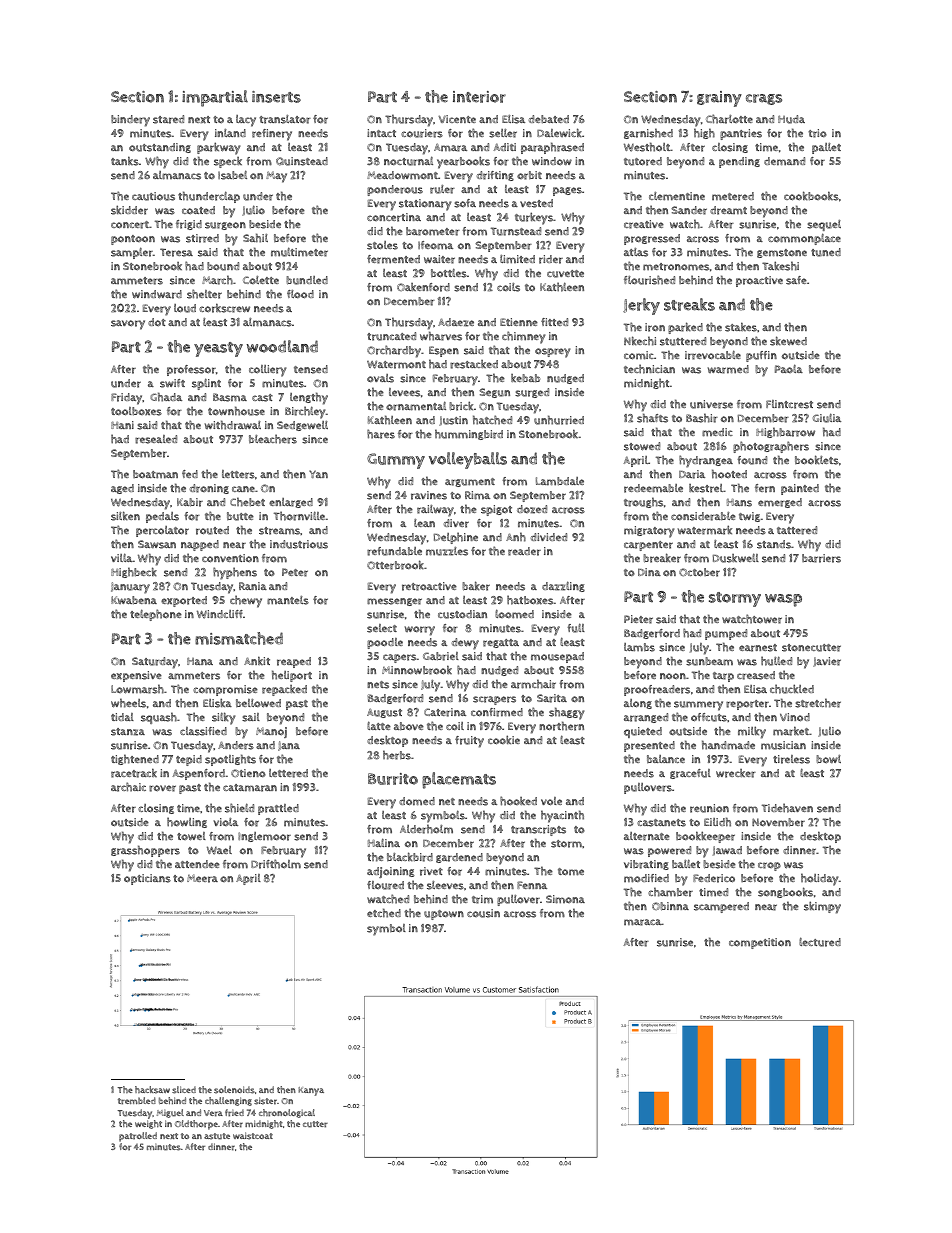  Describe the element at coordinates (804, 239) in the screenshot. I see `commonplace` at that location.
